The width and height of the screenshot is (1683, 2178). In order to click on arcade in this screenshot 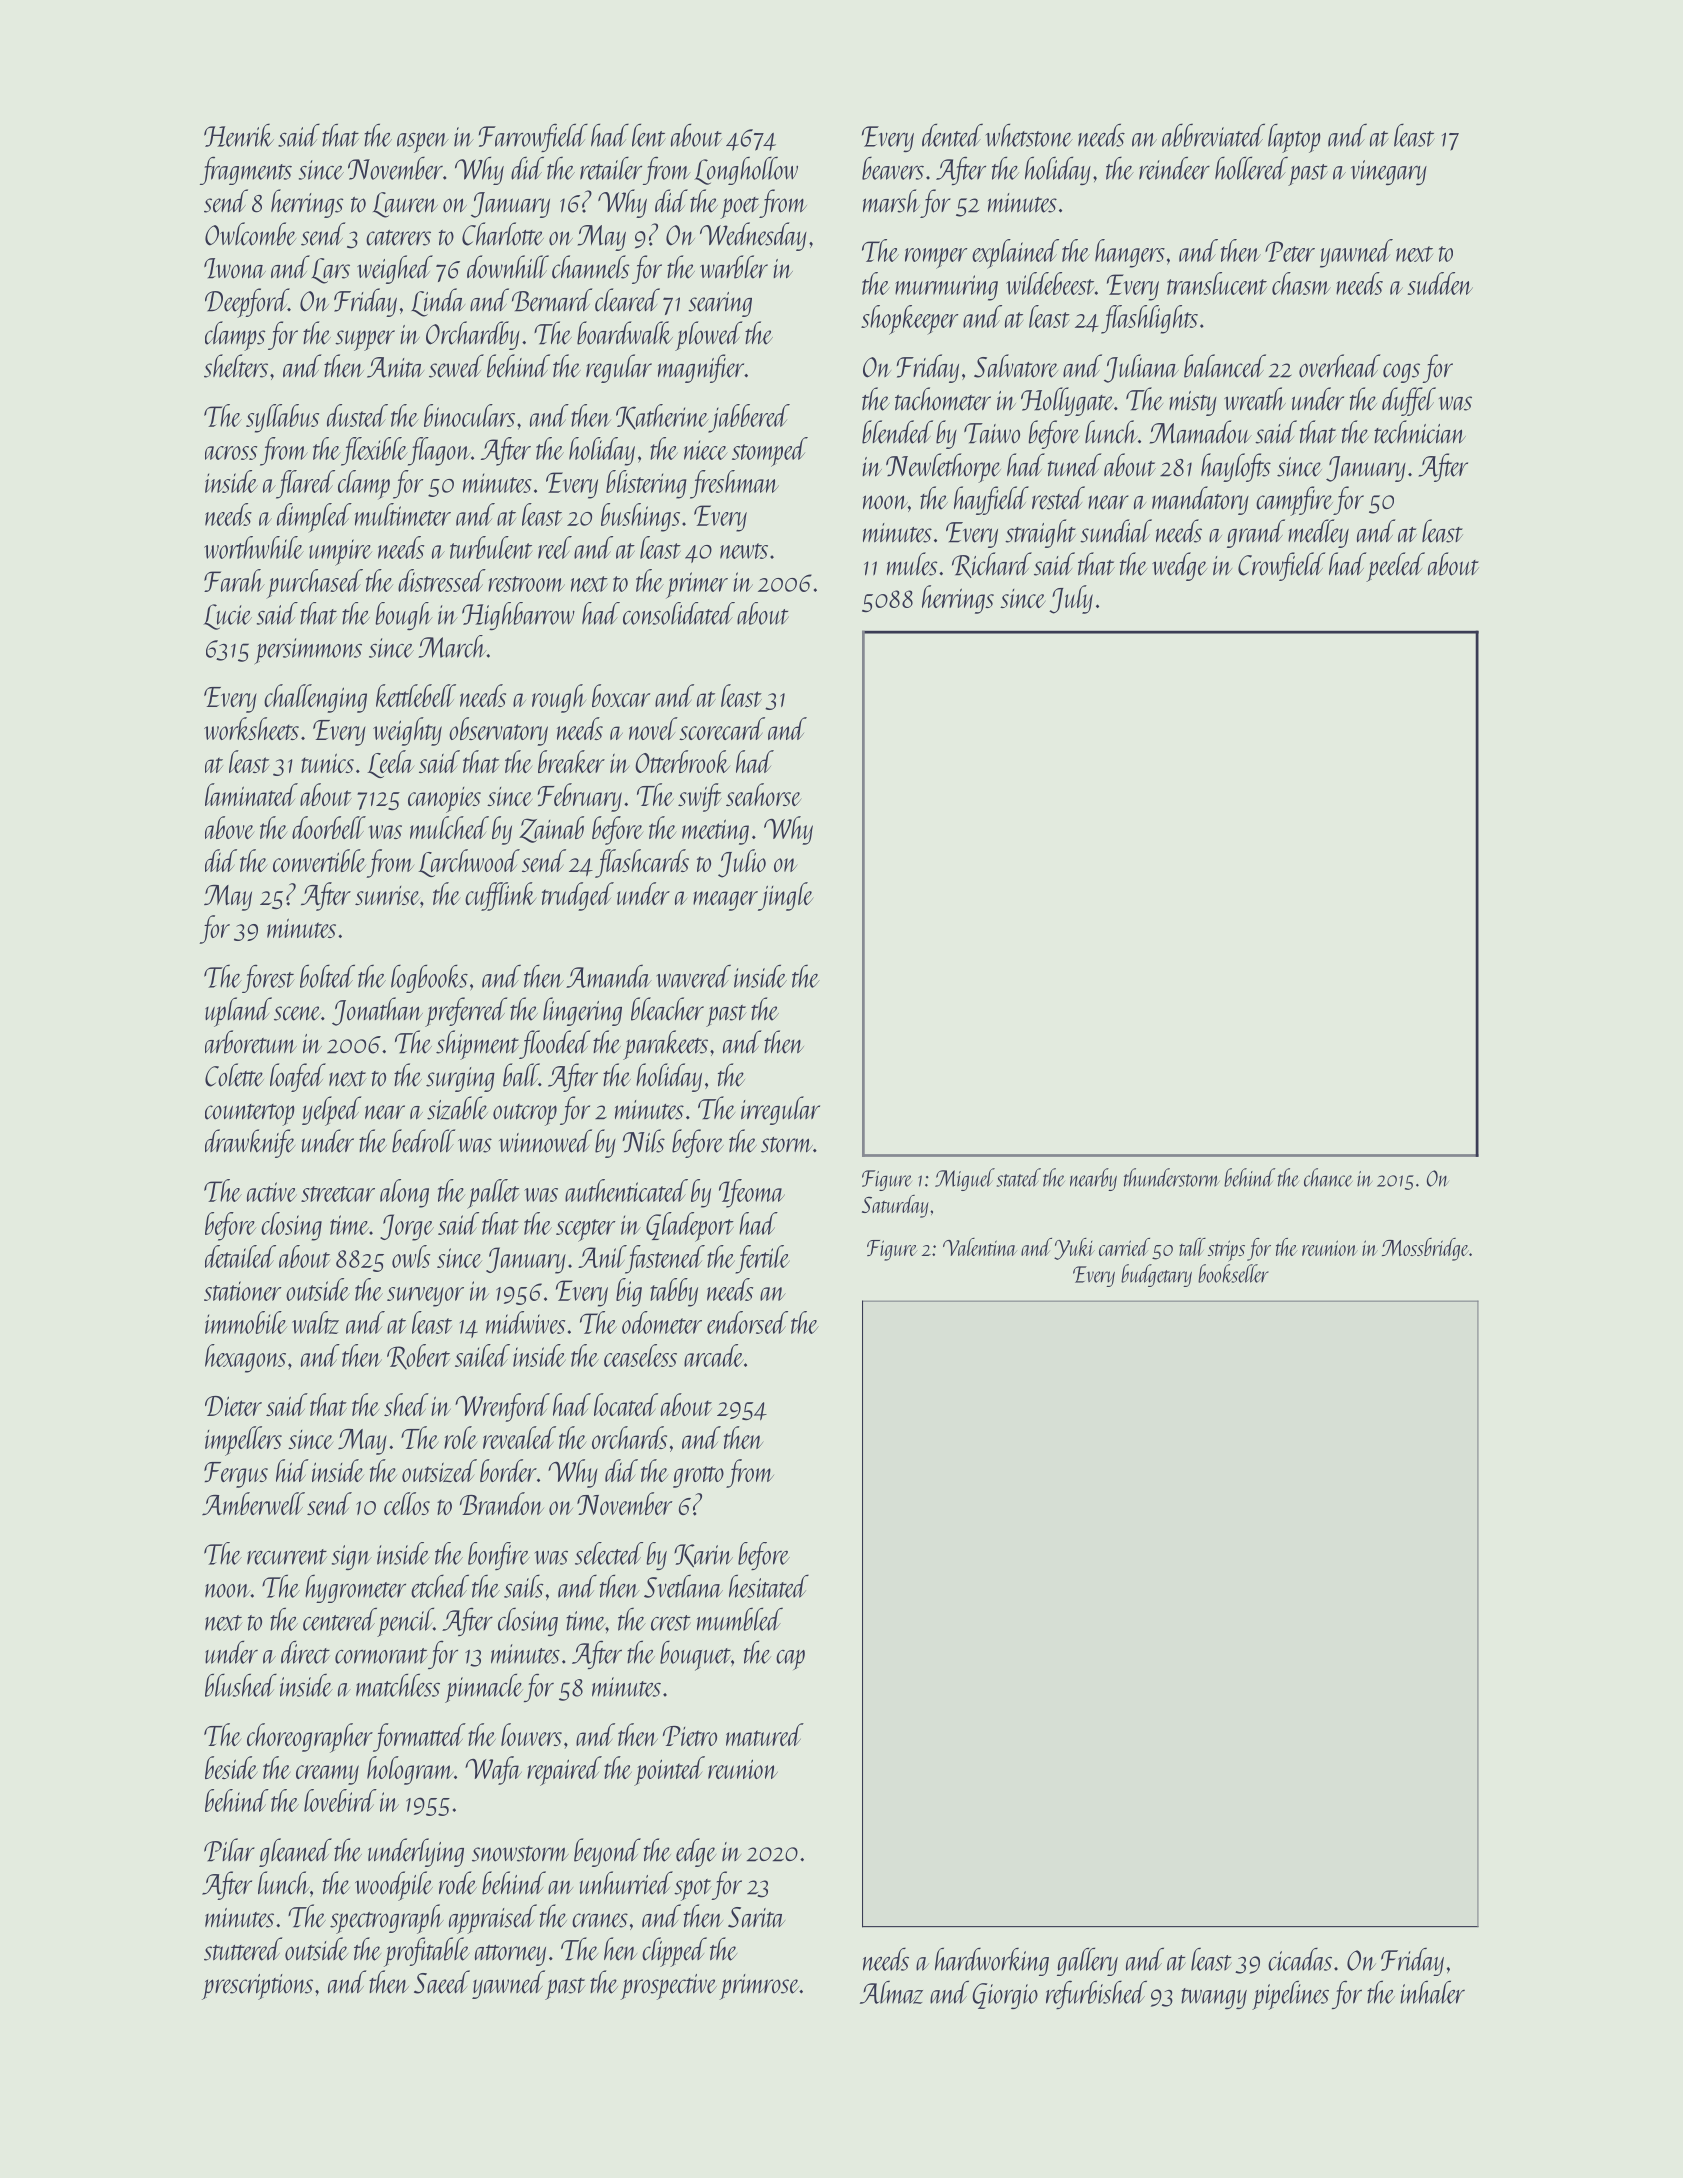, I will do `click(714, 1355)`.
